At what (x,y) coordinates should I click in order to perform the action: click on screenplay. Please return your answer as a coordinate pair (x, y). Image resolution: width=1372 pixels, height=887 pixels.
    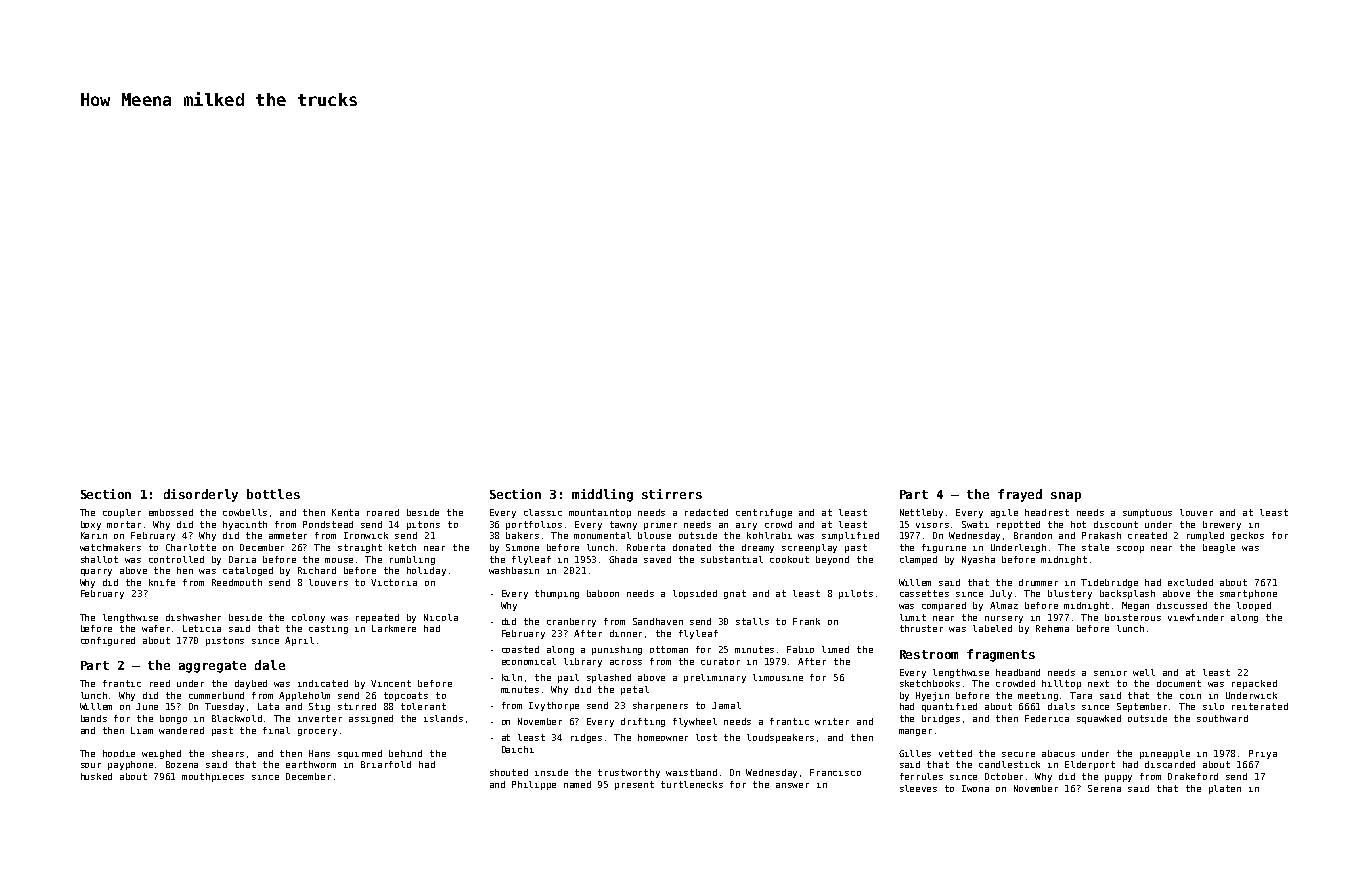
    Looking at the image, I should click on (809, 548).
